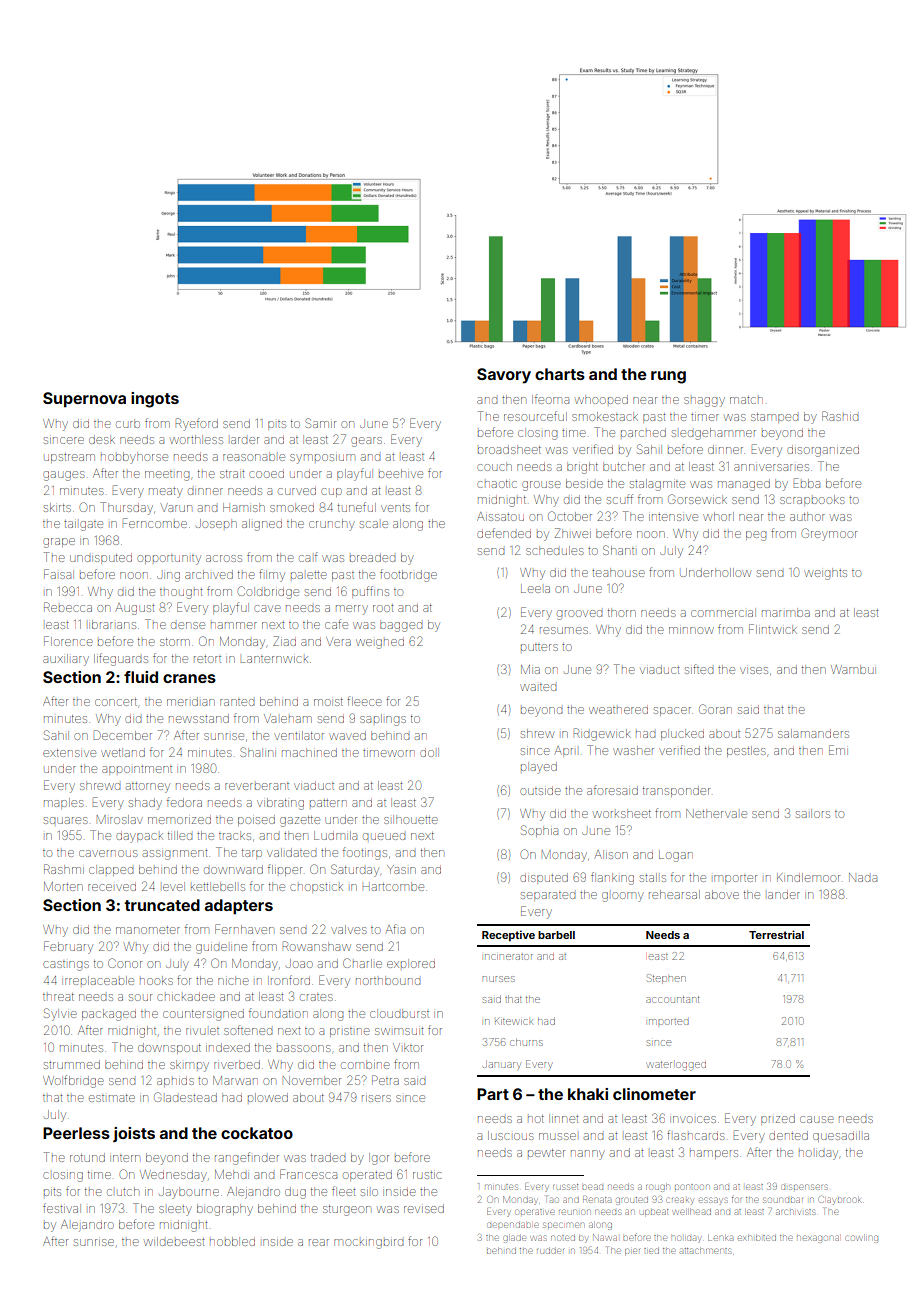 The image size is (924, 1308). I want to click on weights, so click(825, 574).
